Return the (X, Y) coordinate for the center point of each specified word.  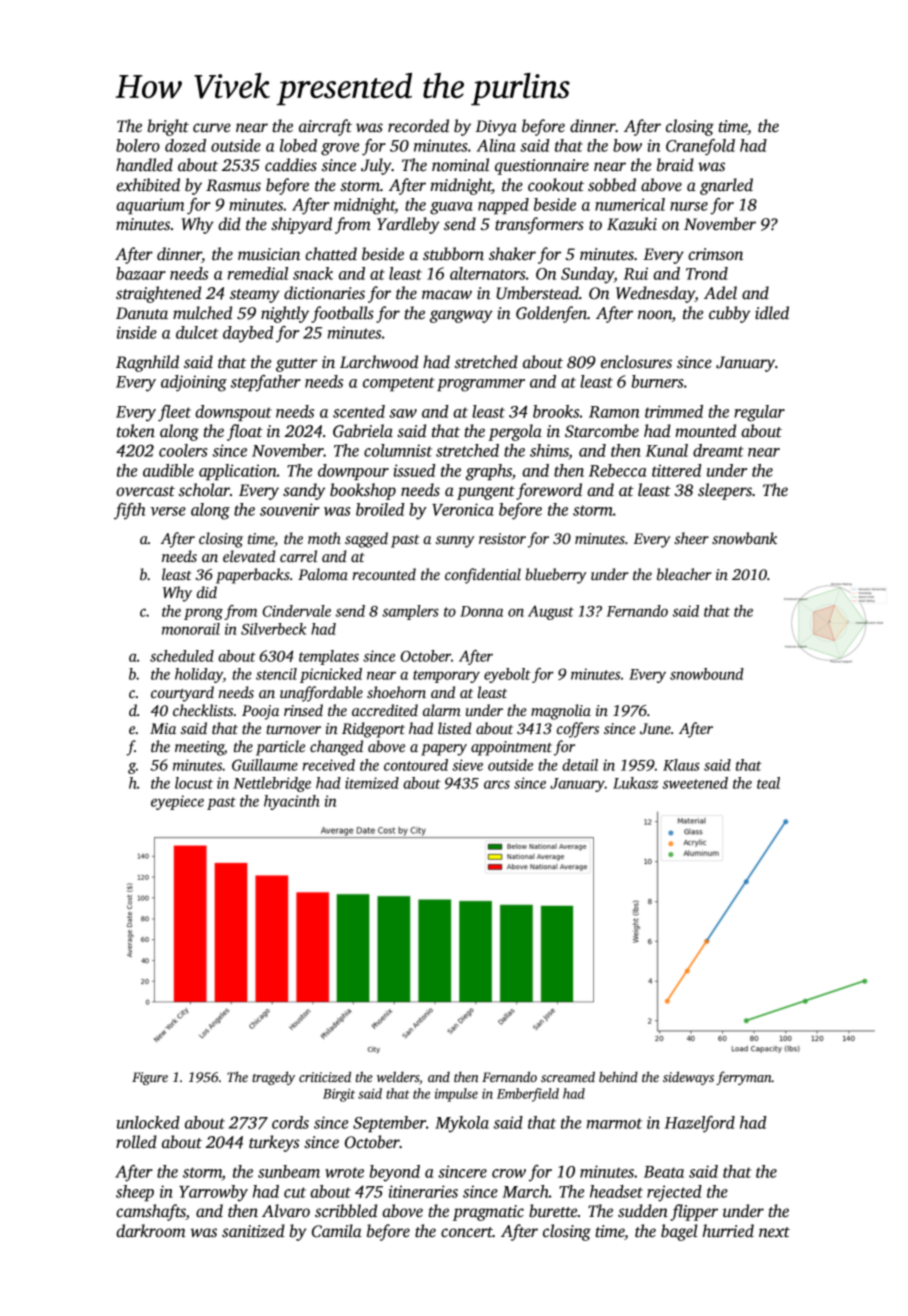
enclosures (636, 362)
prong (203, 614)
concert (467, 1232)
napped (503, 206)
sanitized (253, 1231)
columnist (398, 450)
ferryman (744, 1078)
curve (212, 128)
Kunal (667, 450)
